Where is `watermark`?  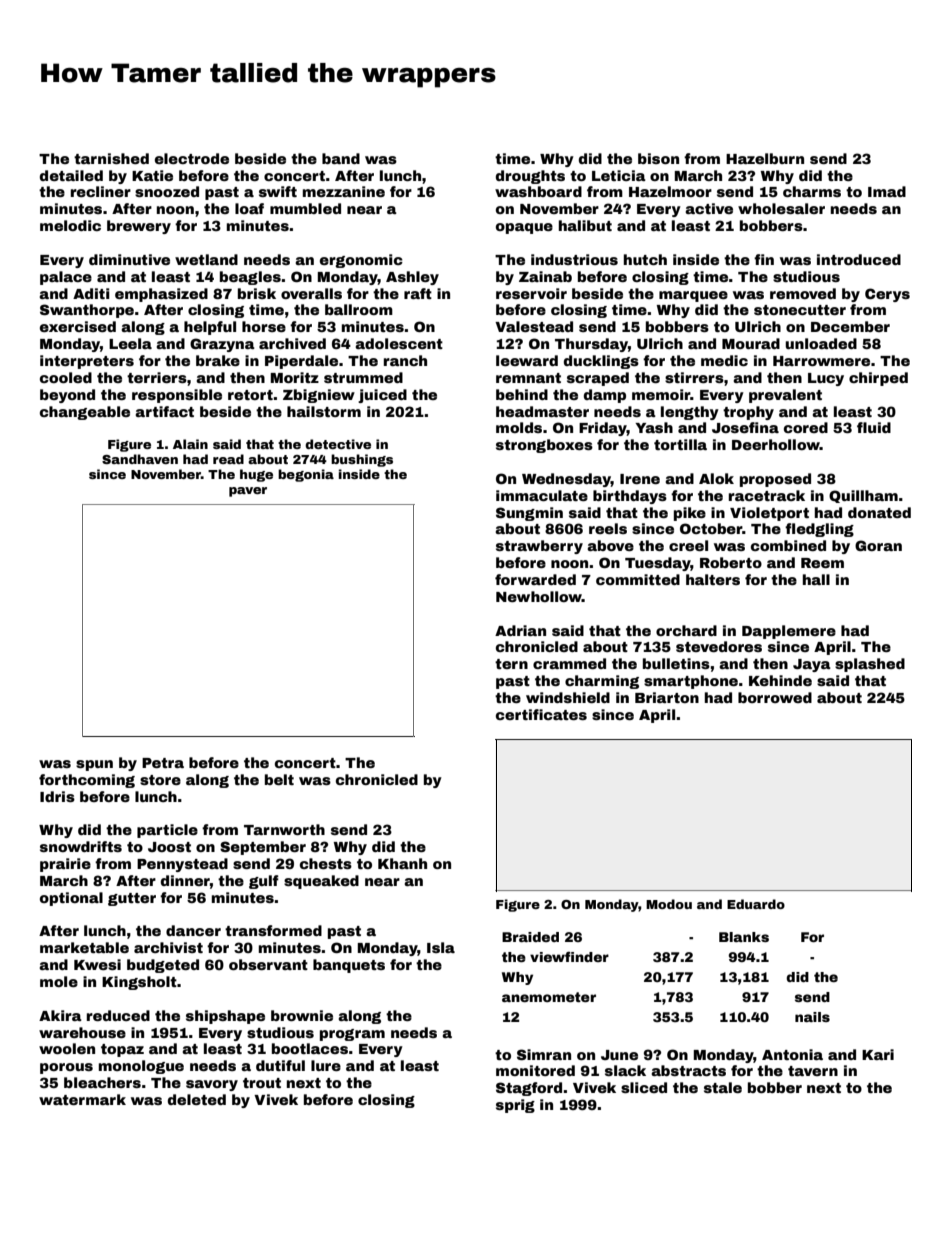
watermark is located at coordinates (82, 1099).
